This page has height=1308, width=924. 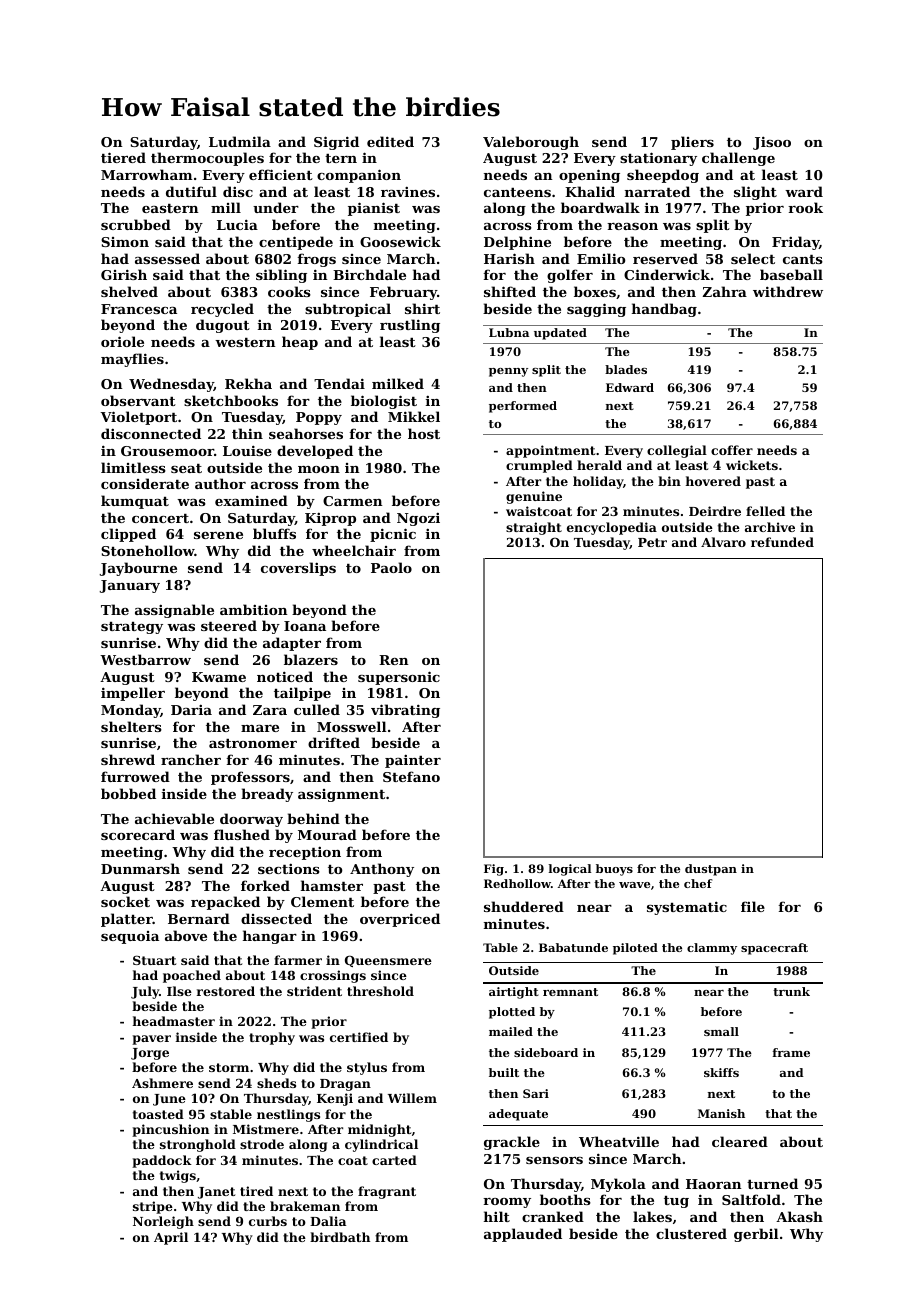 What do you see at coordinates (711, 870) in the page?
I see `dustpan` at bounding box center [711, 870].
